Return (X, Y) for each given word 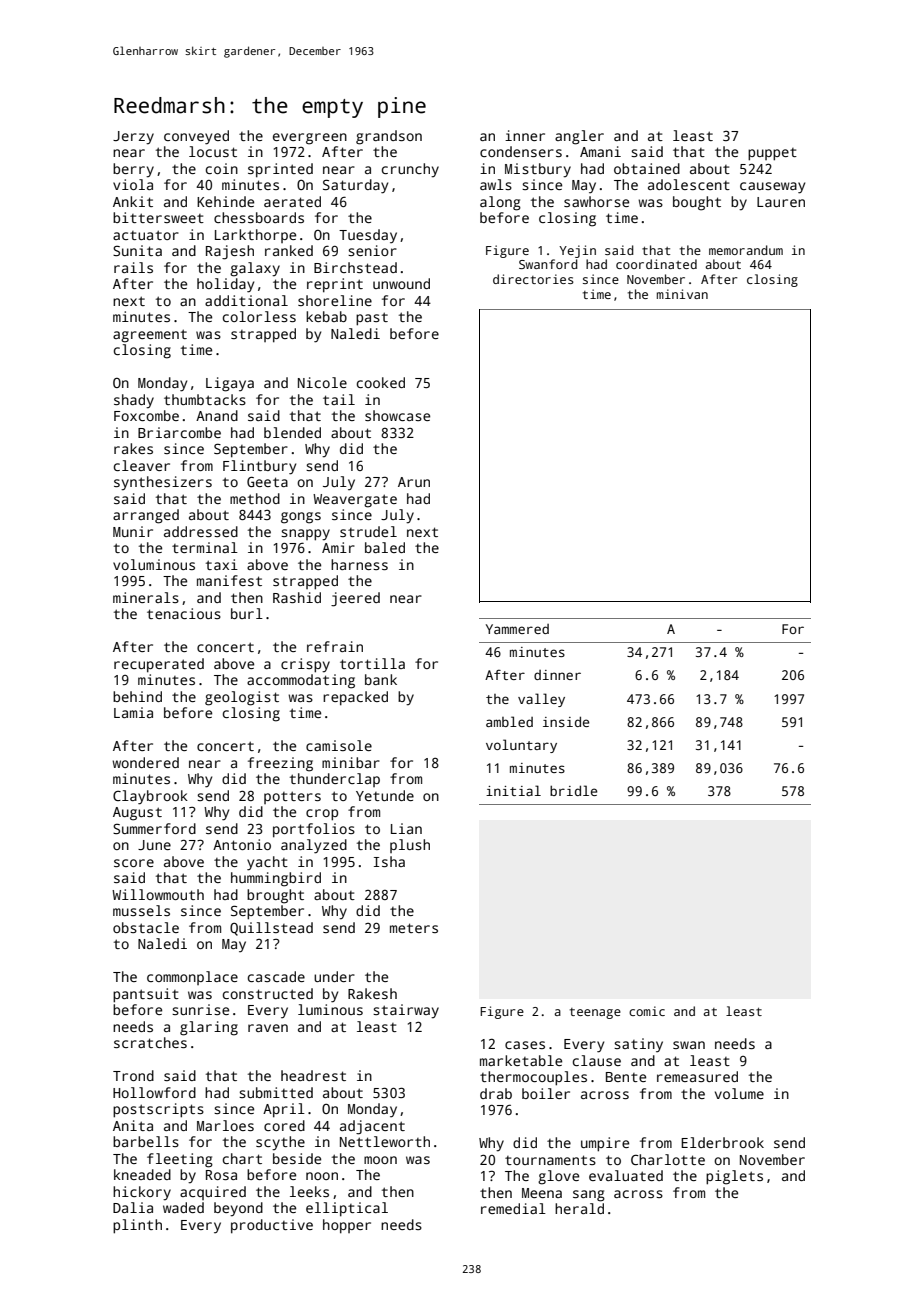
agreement (150, 336)
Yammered (517, 629)
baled (385, 547)
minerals (146, 597)
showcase (397, 415)
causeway (772, 188)
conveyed (196, 137)
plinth (137, 1226)
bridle (573, 790)
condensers (521, 151)
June (154, 845)
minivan (682, 294)
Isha (389, 861)
